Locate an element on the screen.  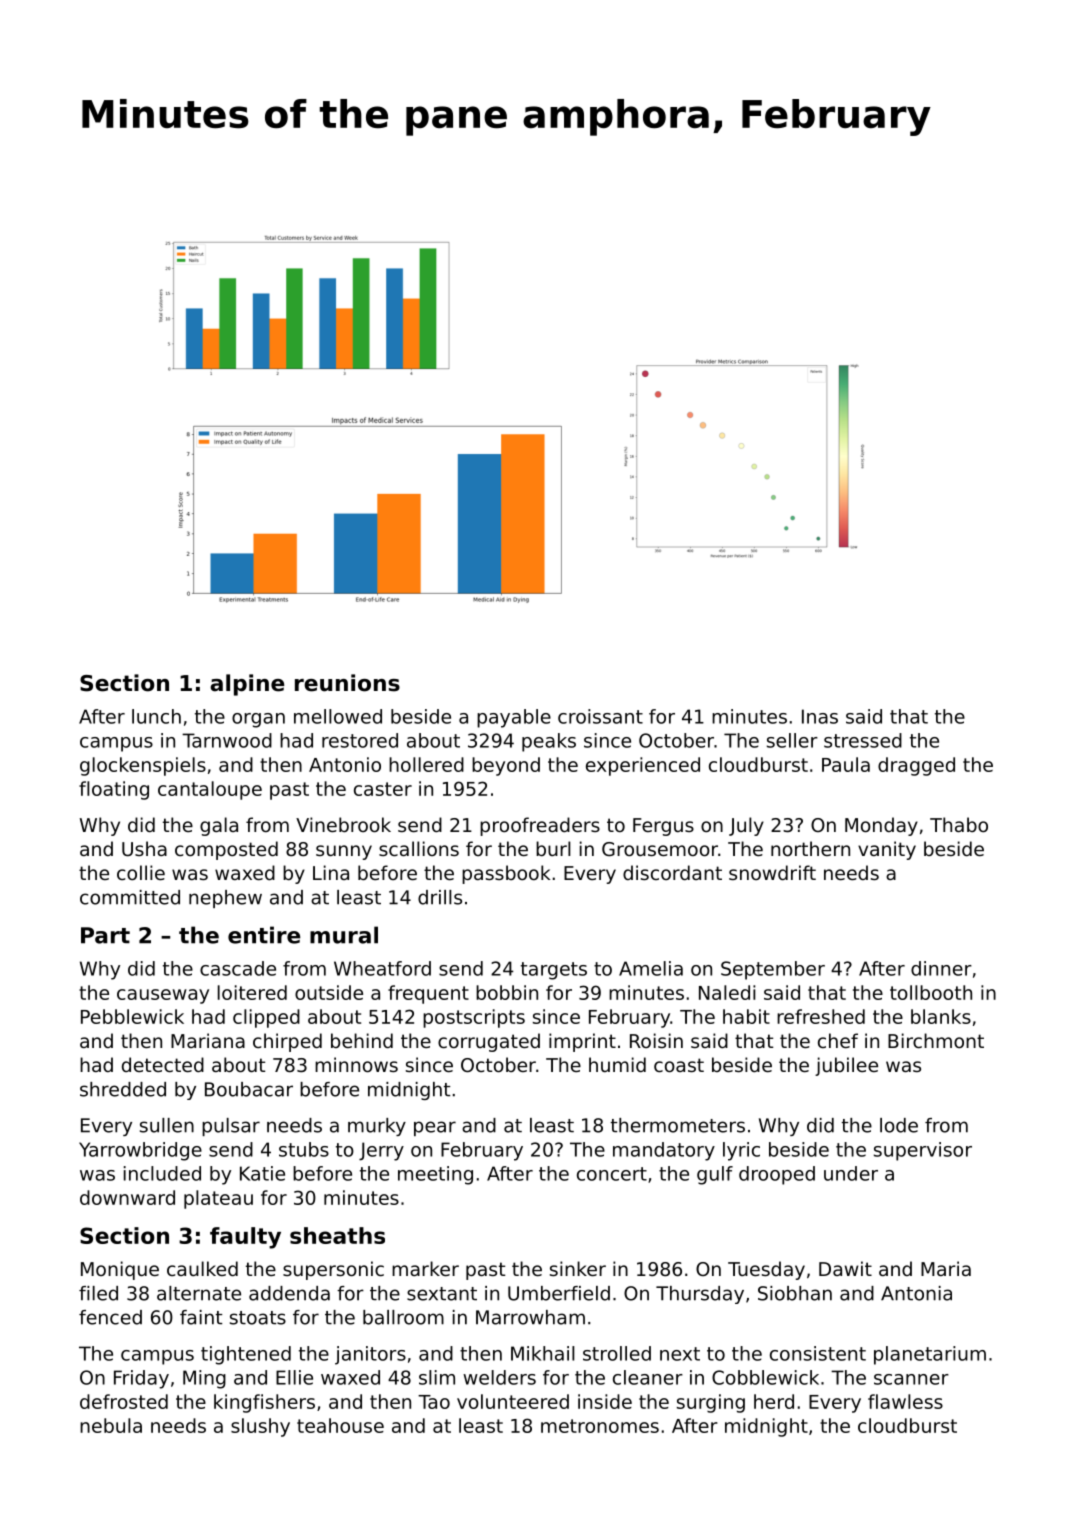
stressed is located at coordinates (863, 740).
